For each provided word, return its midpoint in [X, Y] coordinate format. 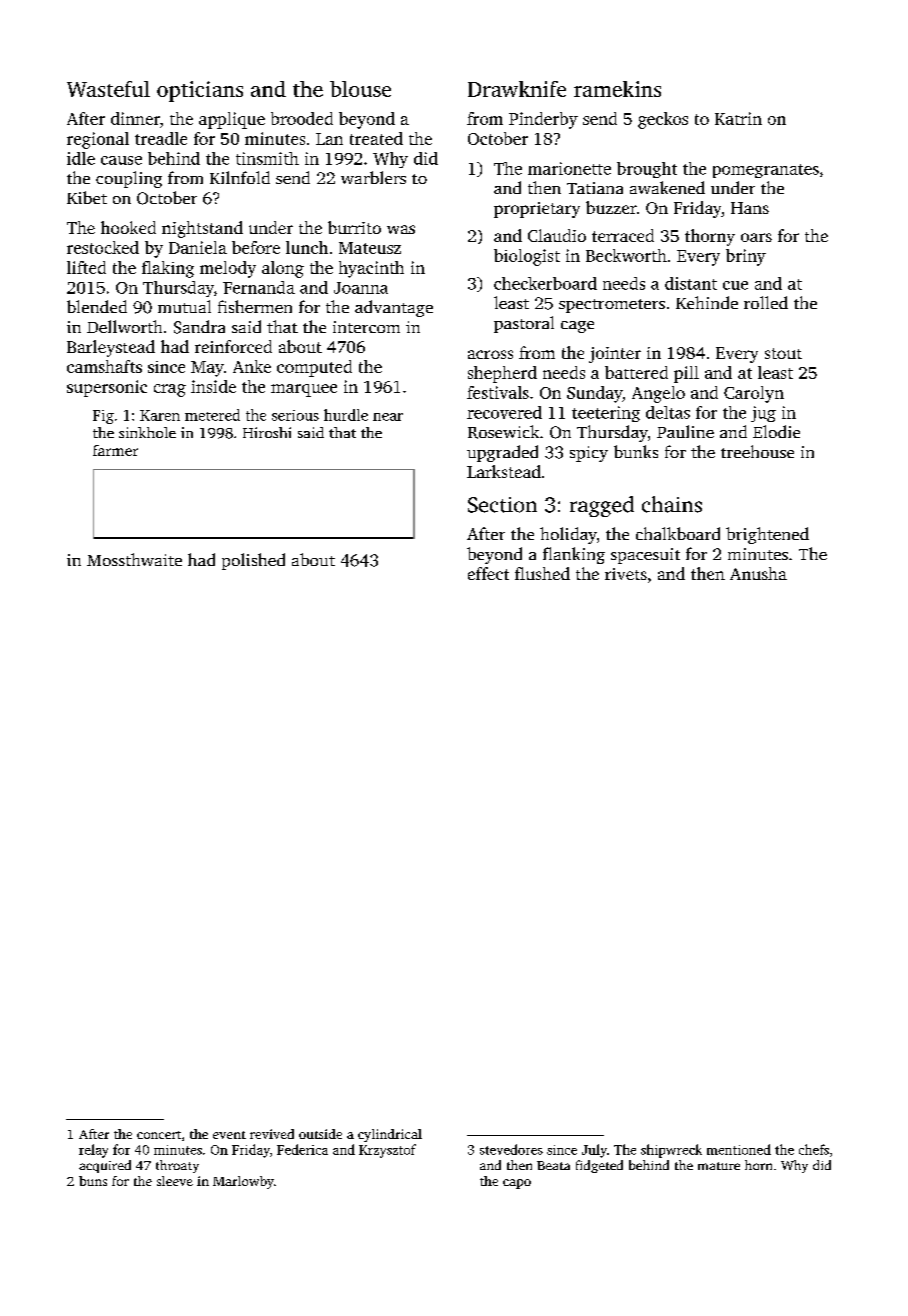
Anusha [758, 573]
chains [672, 504]
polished [253, 561]
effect [488, 573]
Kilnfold [240, 177]
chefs [814, 1149]
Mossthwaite [134, 559]
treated [376, 138]
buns [93, 1181]
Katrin [738, 118]
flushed [542, 573]
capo [517, 1184]
